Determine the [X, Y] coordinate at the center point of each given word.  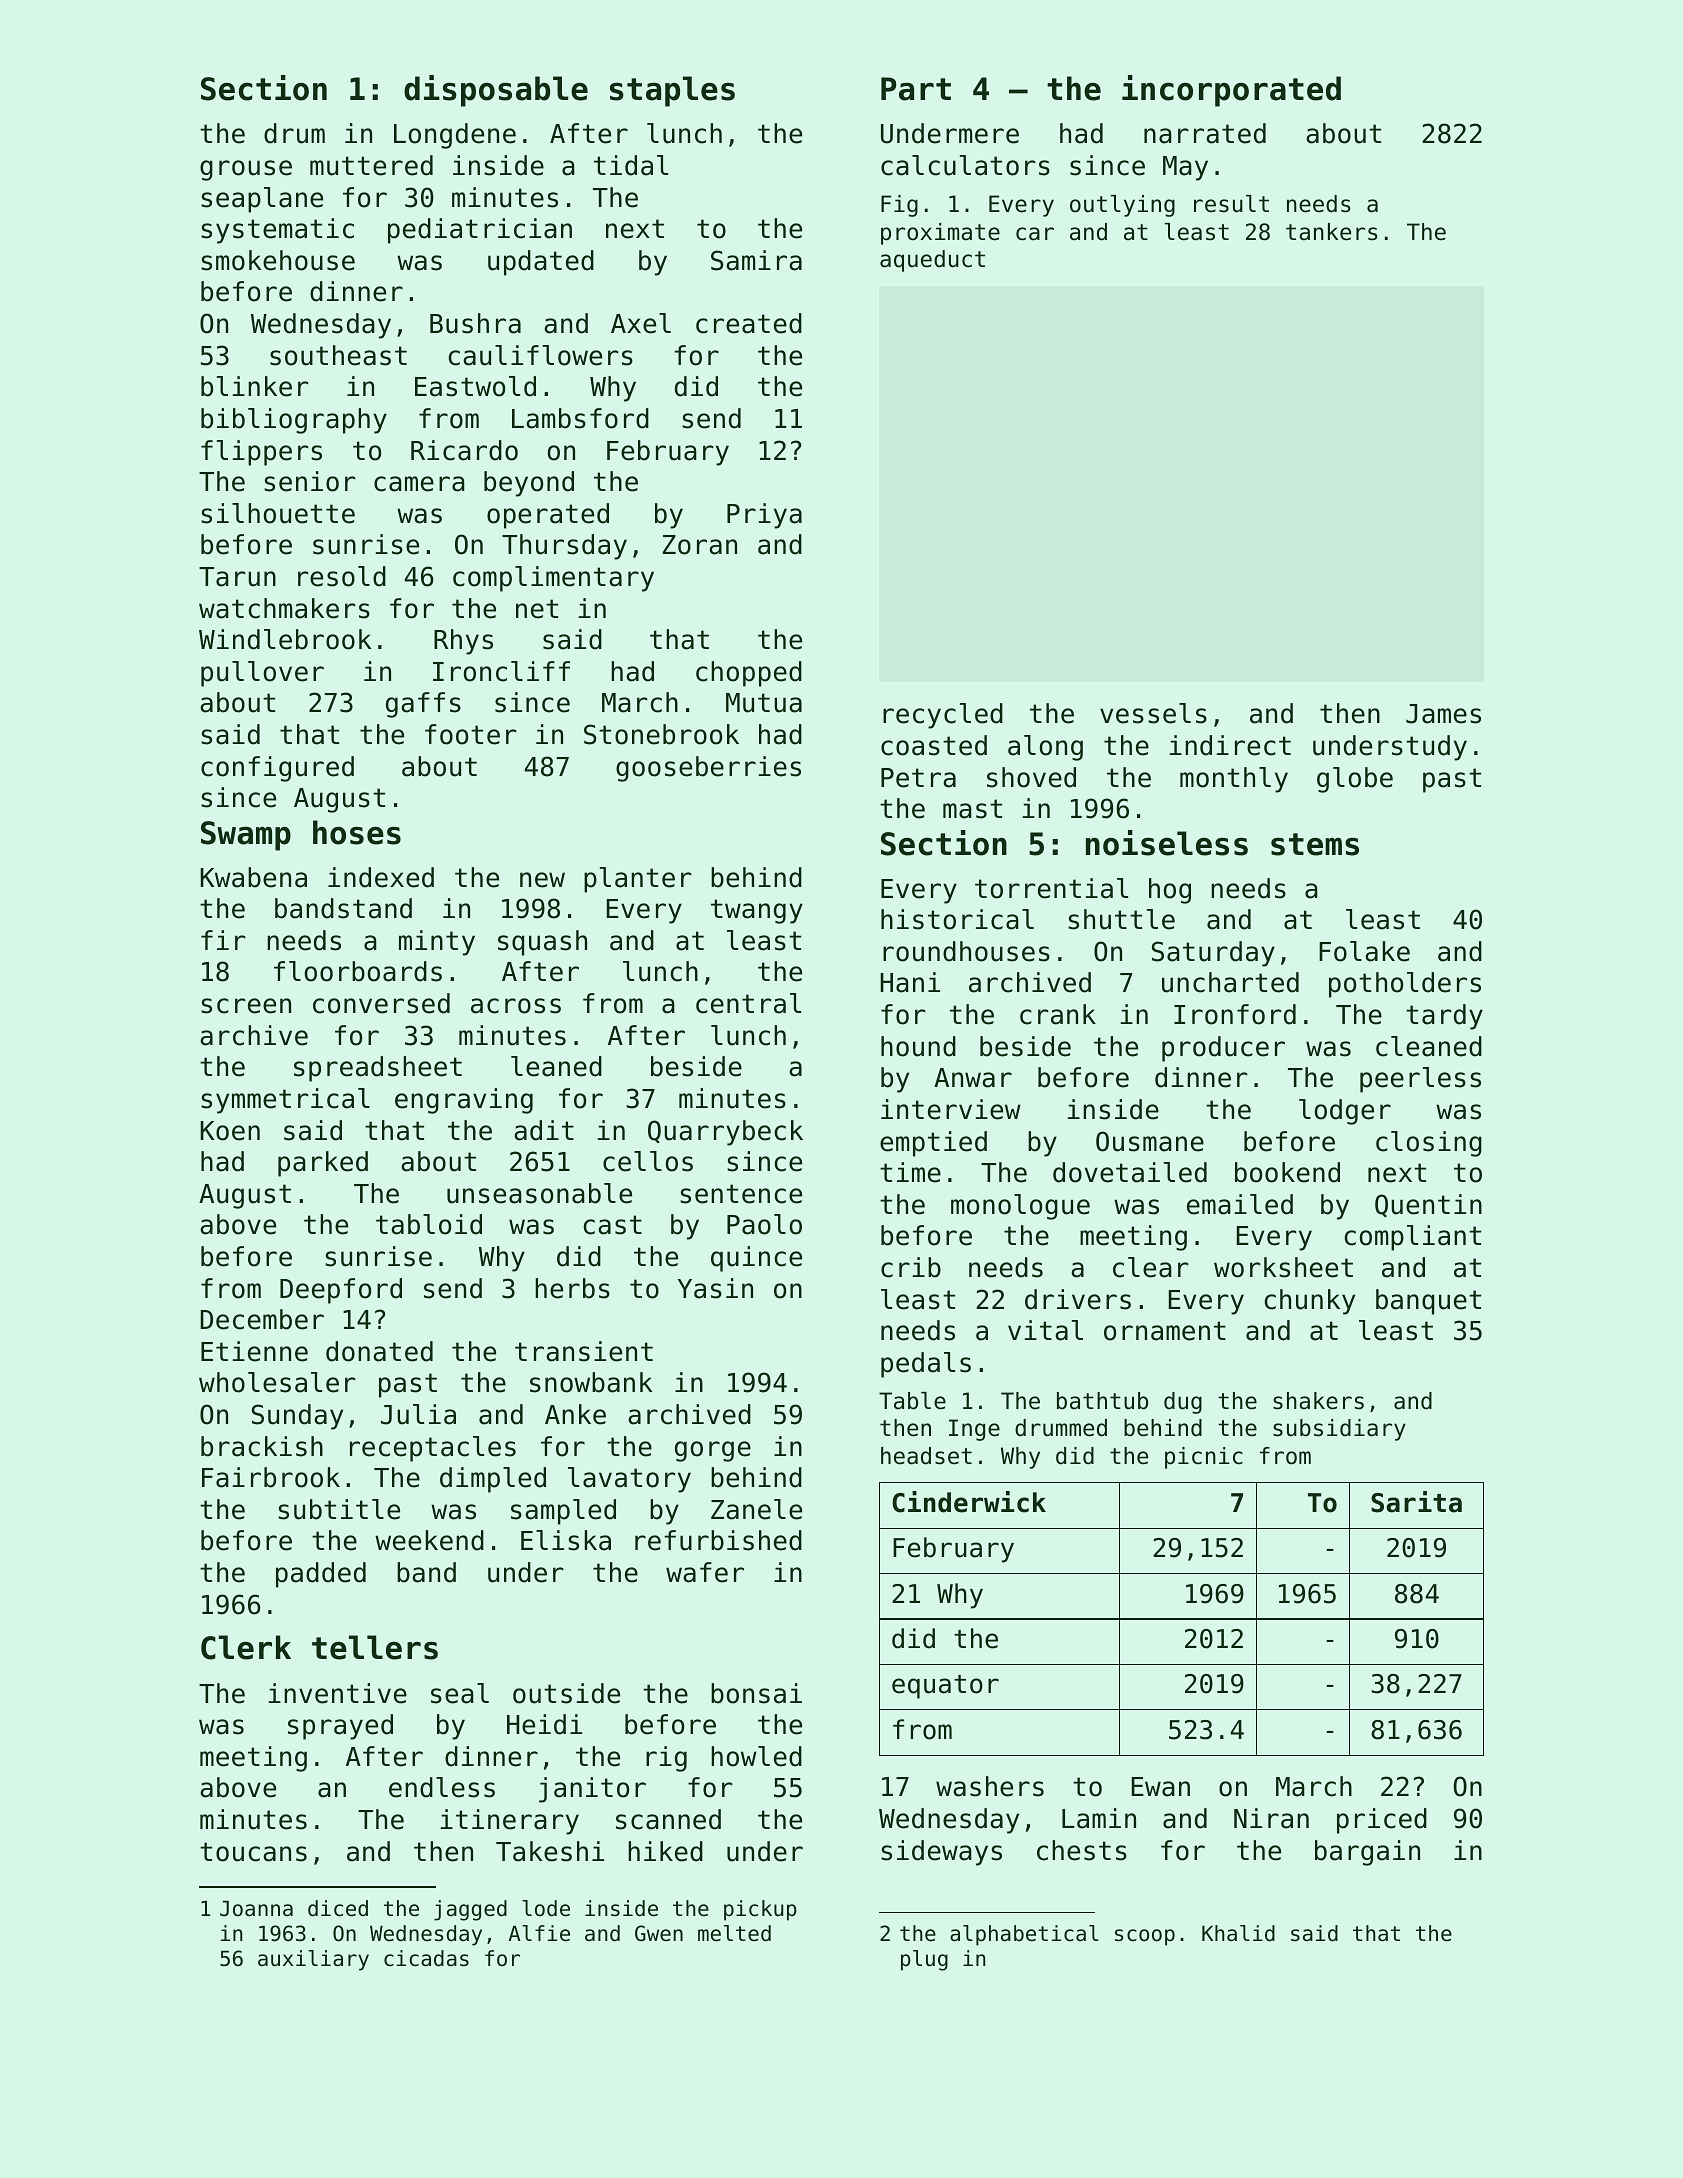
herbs [572, 1288]
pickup [760, 1910]
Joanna [256, 1909]
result [1231, 204]
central [748, 1003]
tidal [631, 165]
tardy [1444, 1017]
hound [918, 1046]
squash [542, 943]
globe [1355, 780]
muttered [371, 165]
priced [1382, 1821]
